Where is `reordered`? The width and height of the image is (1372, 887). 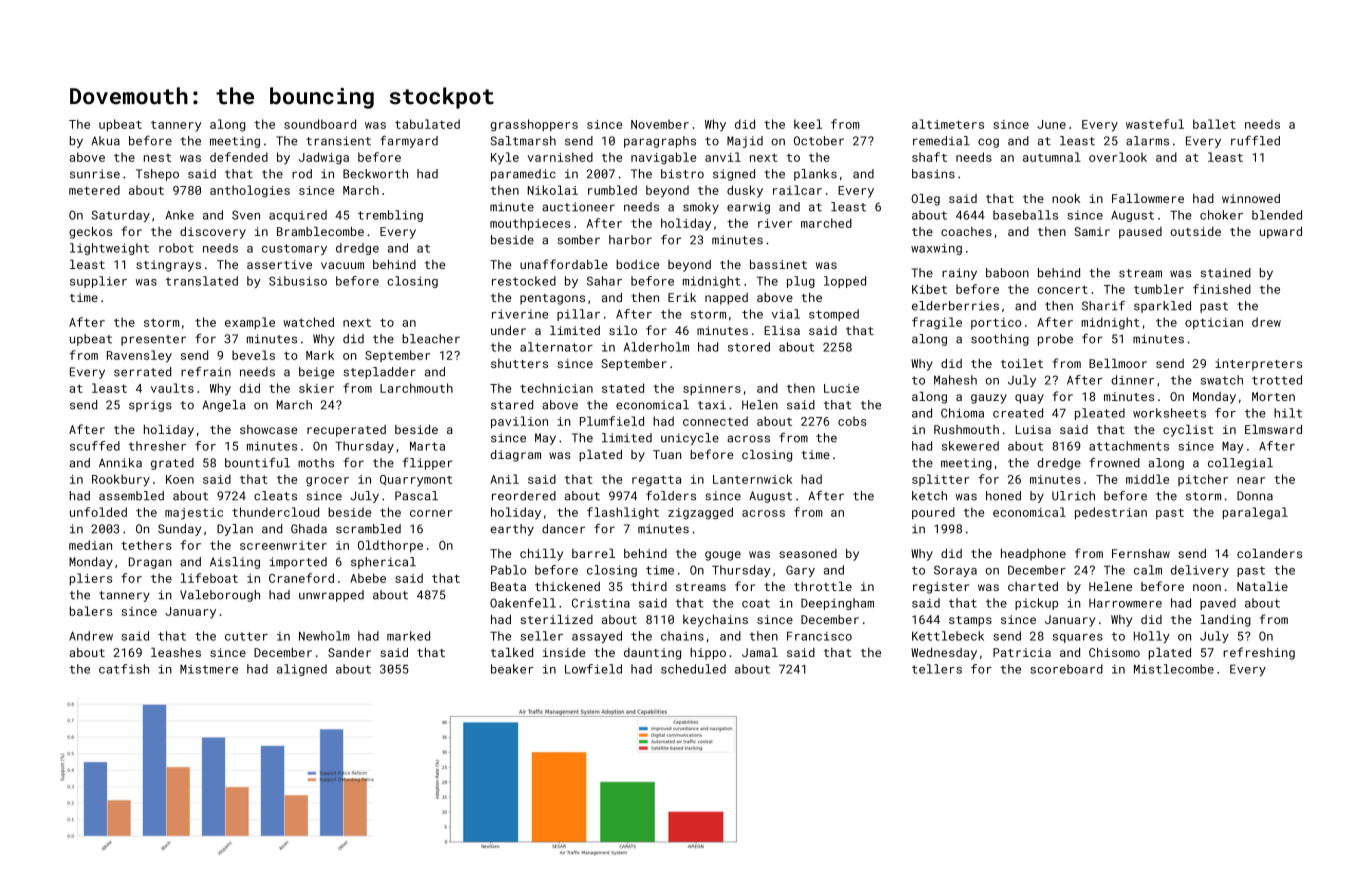 reordered is located at coordinates (524, 496).
